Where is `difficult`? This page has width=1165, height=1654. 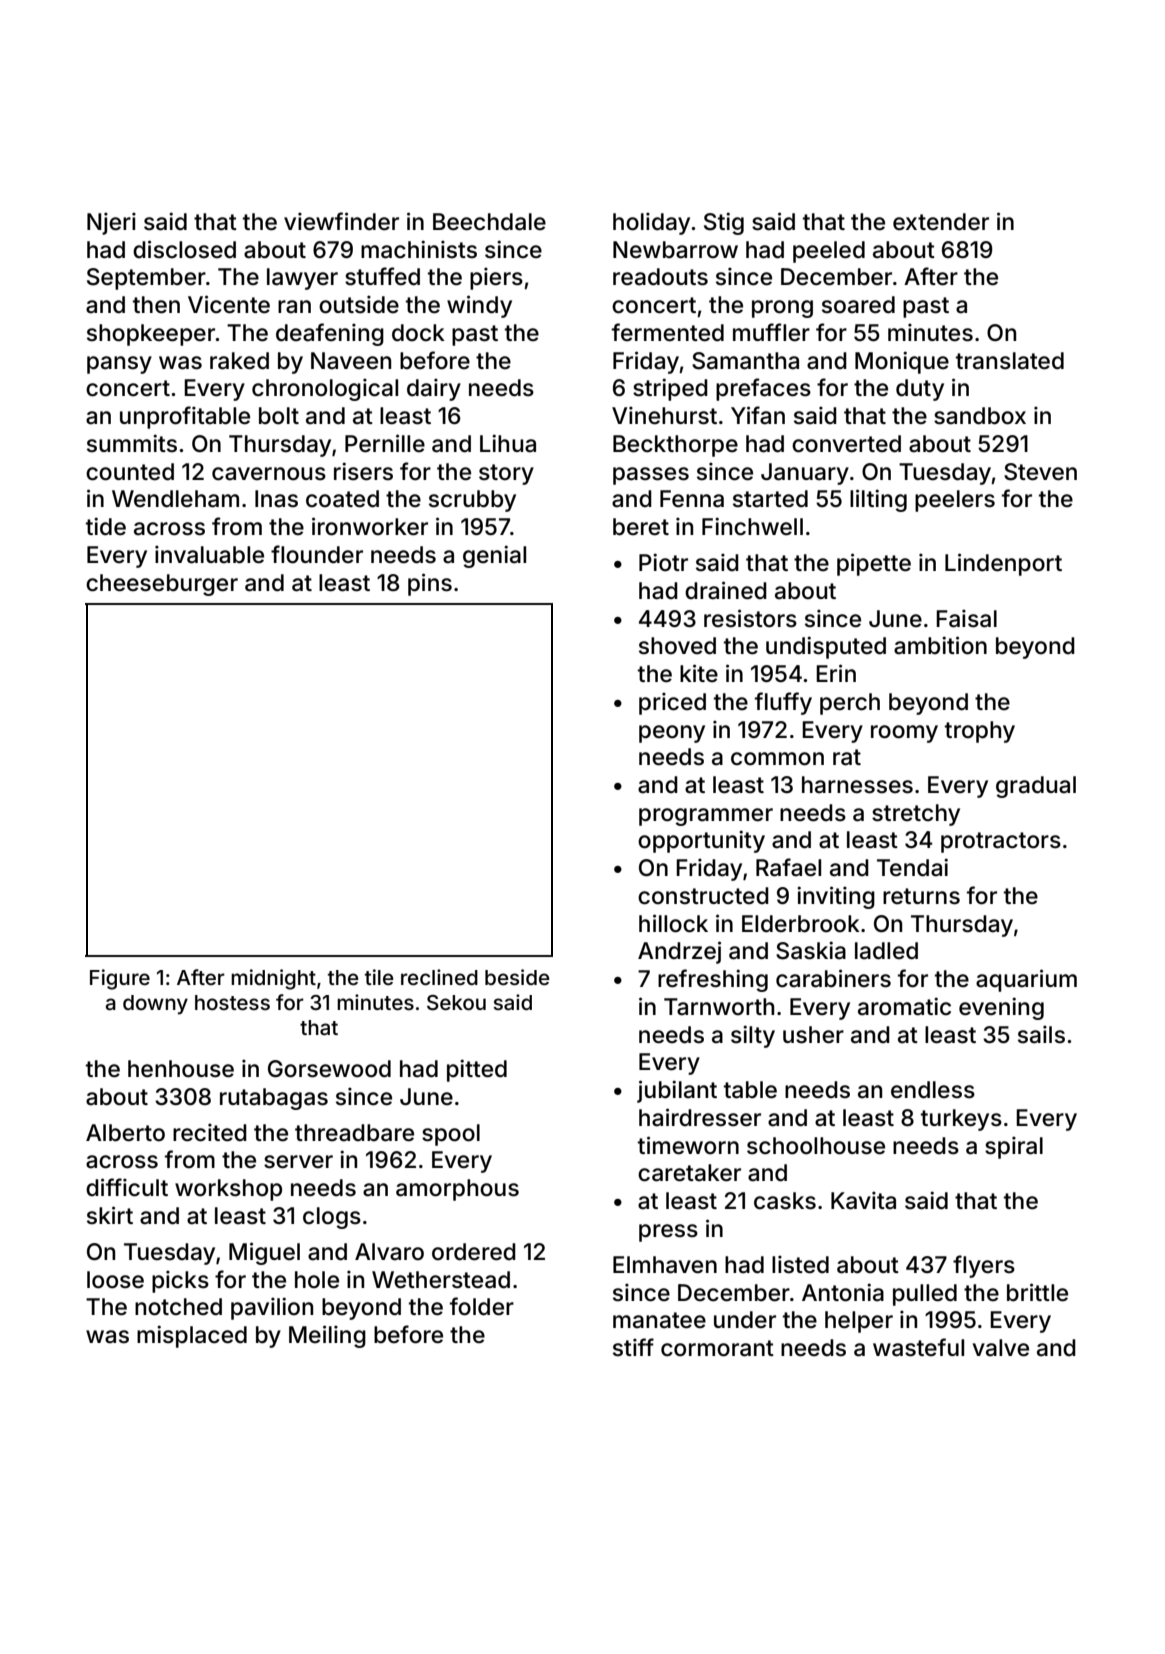 difficult is located at coordinates (127, 1187).
